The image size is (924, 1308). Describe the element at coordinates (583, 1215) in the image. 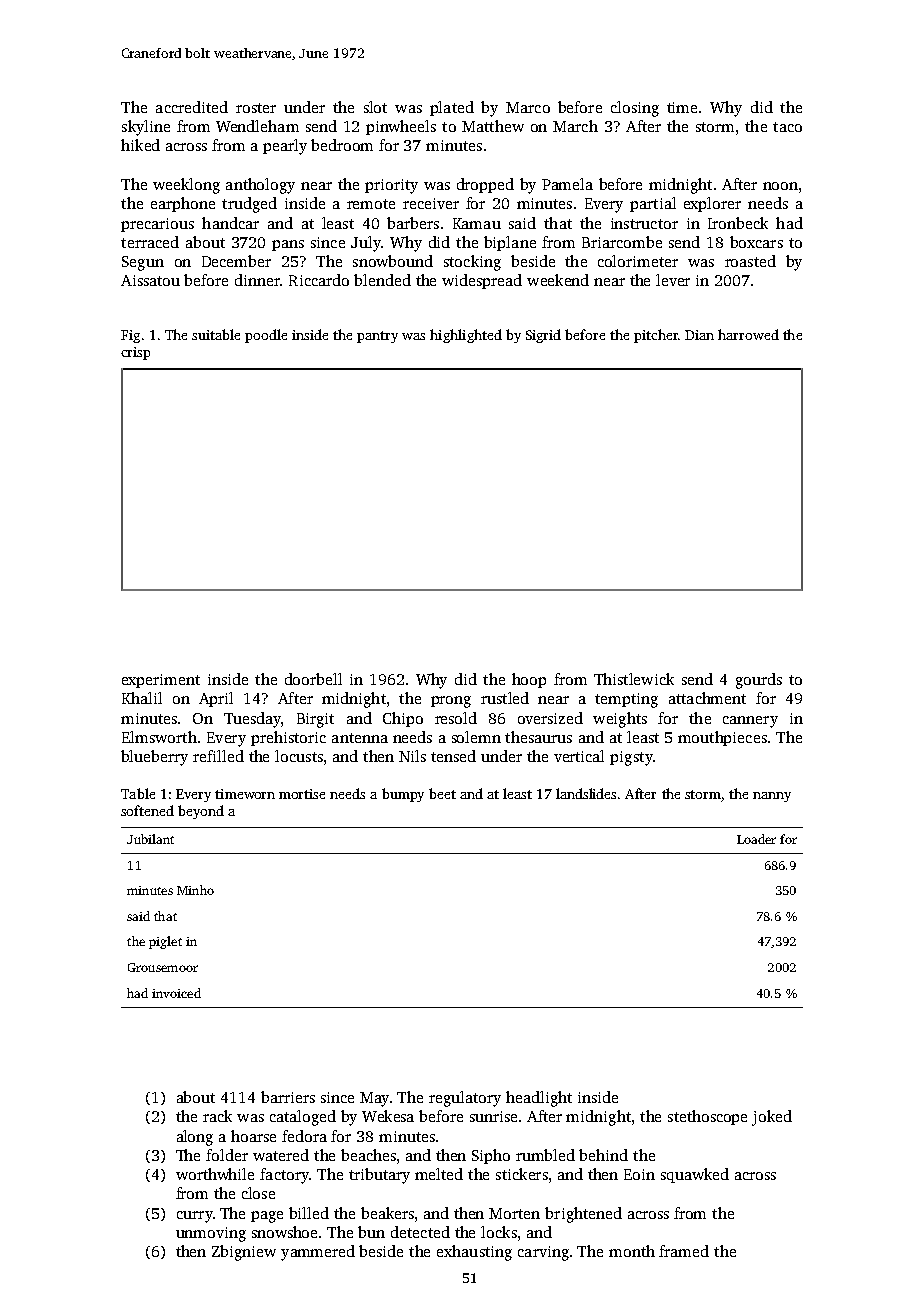

I see `brightened` at that location.
